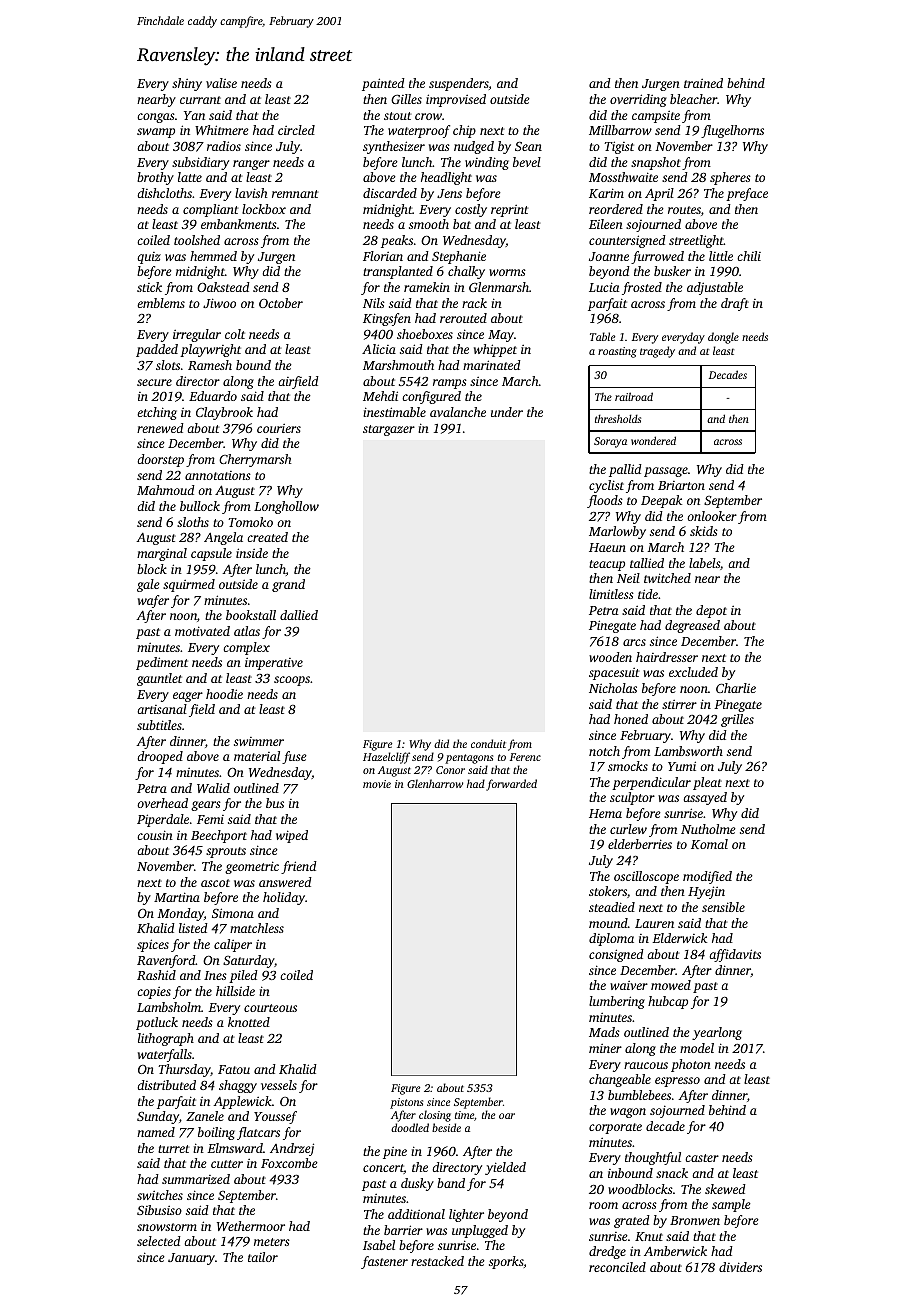 Image resolution: width=908 pixels, height=1316 pixels. Describe the element at coordinates (196, 1179) in the document. I see `summarized` at that location.
